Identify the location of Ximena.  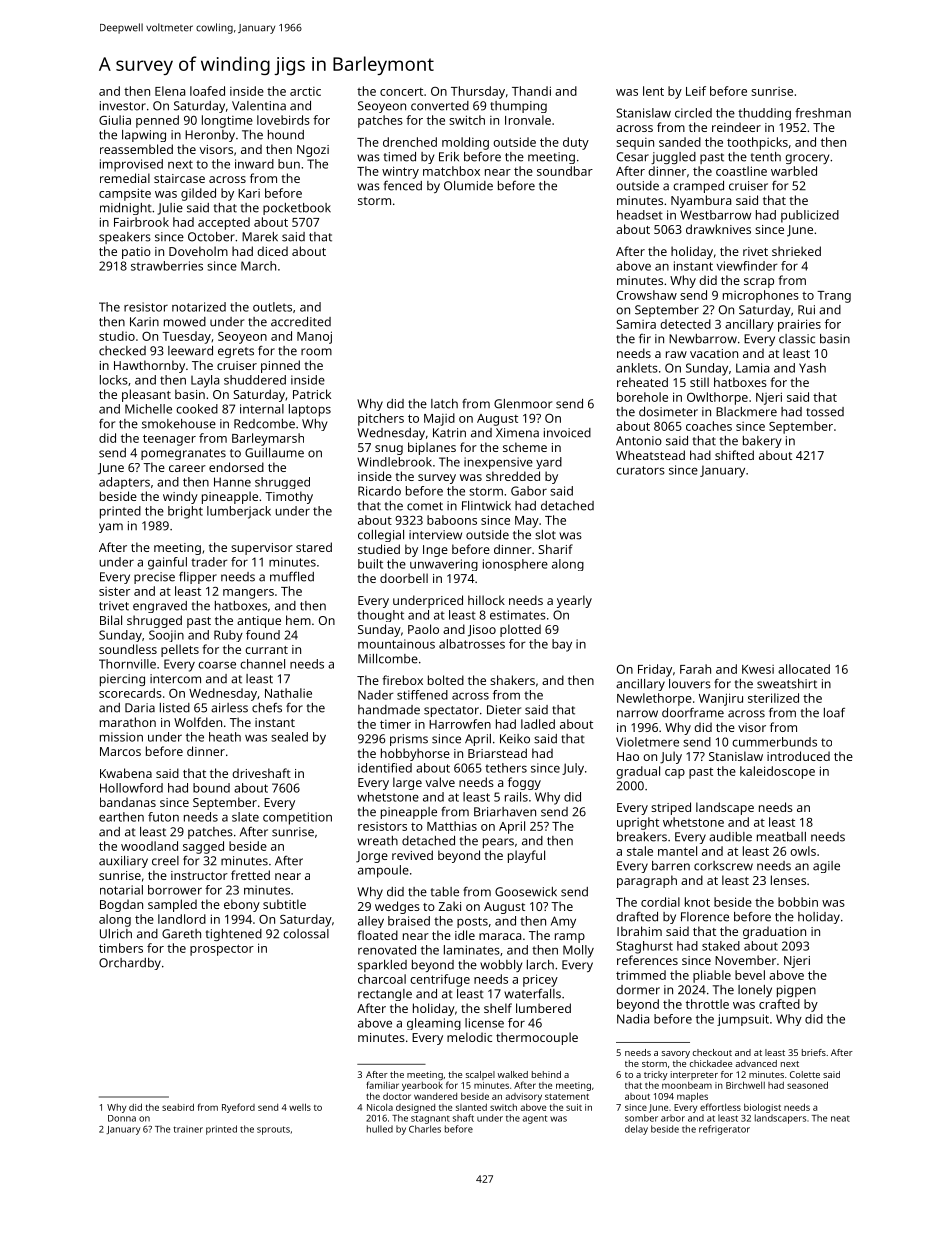
(517, 433).
